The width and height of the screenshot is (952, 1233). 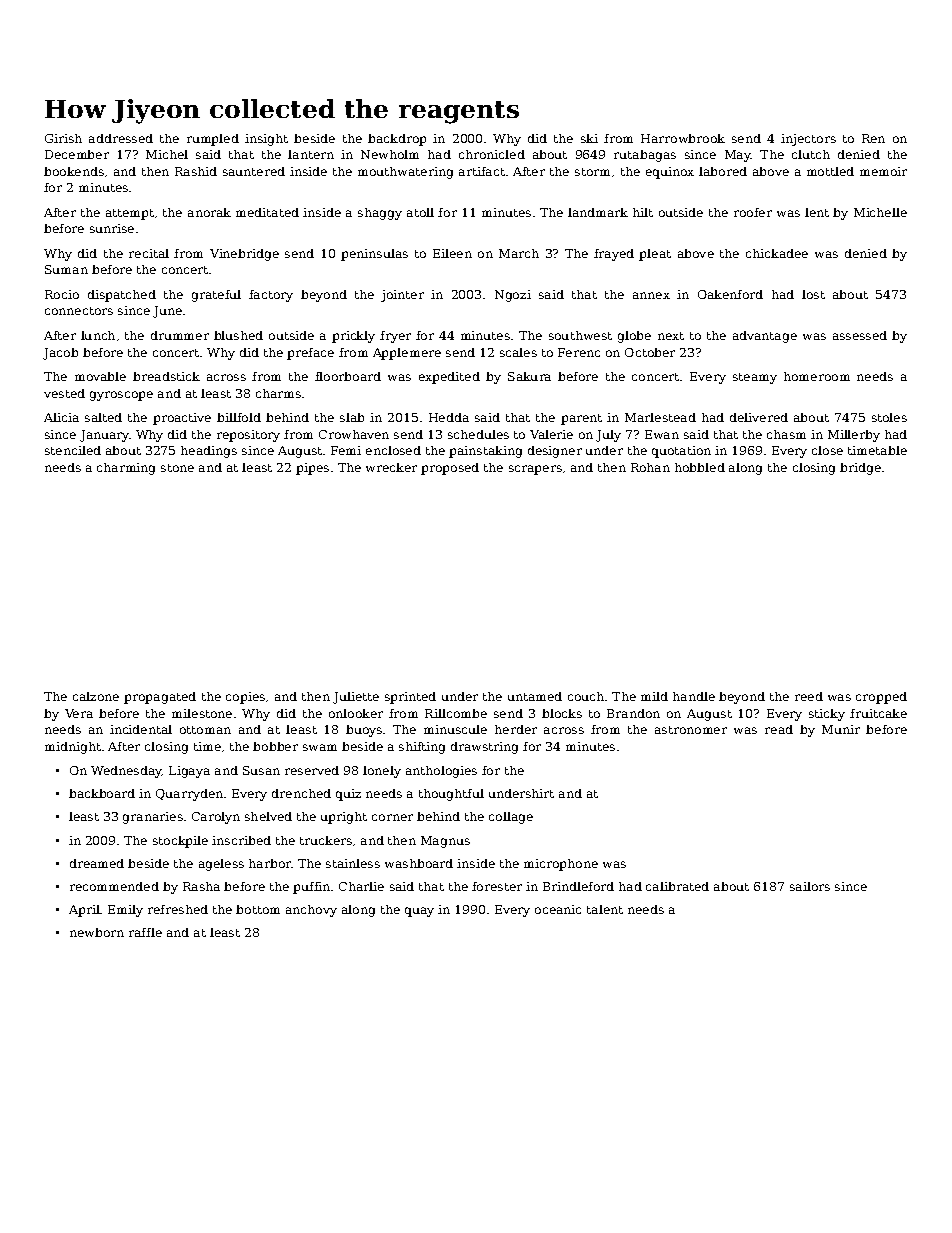 What do you see at coordinates (213, 140) in the screenshot?
I see `rumpled` at bounding box center [213, 140].
